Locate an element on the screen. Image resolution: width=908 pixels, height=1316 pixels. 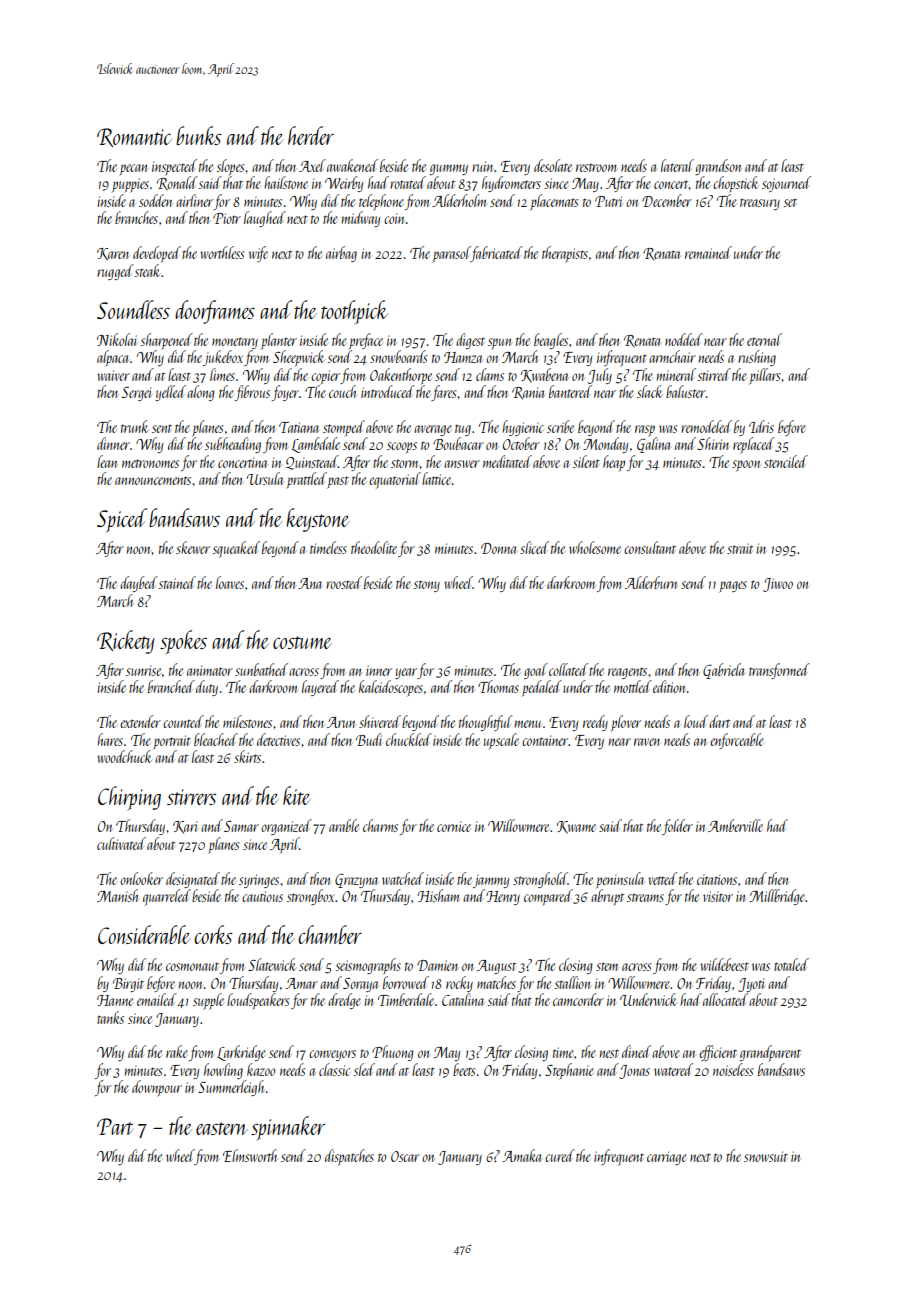
meditated is located at coordinates (507, 461).
